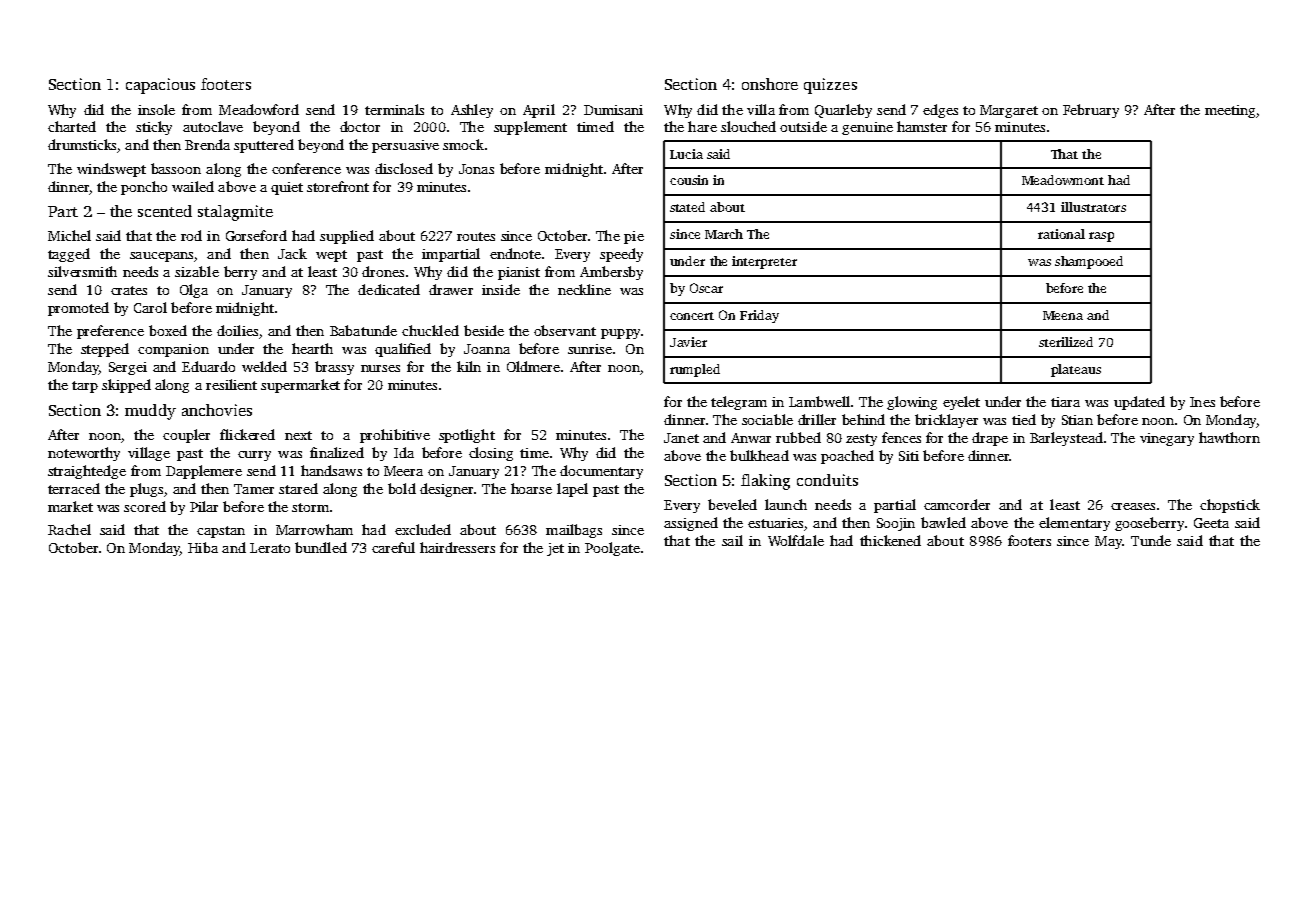 The image size is (1308, 924). What do you see at coordinates (1076, 370) in the page?
I see `plateaus` at bounding box center [1076, 370].
